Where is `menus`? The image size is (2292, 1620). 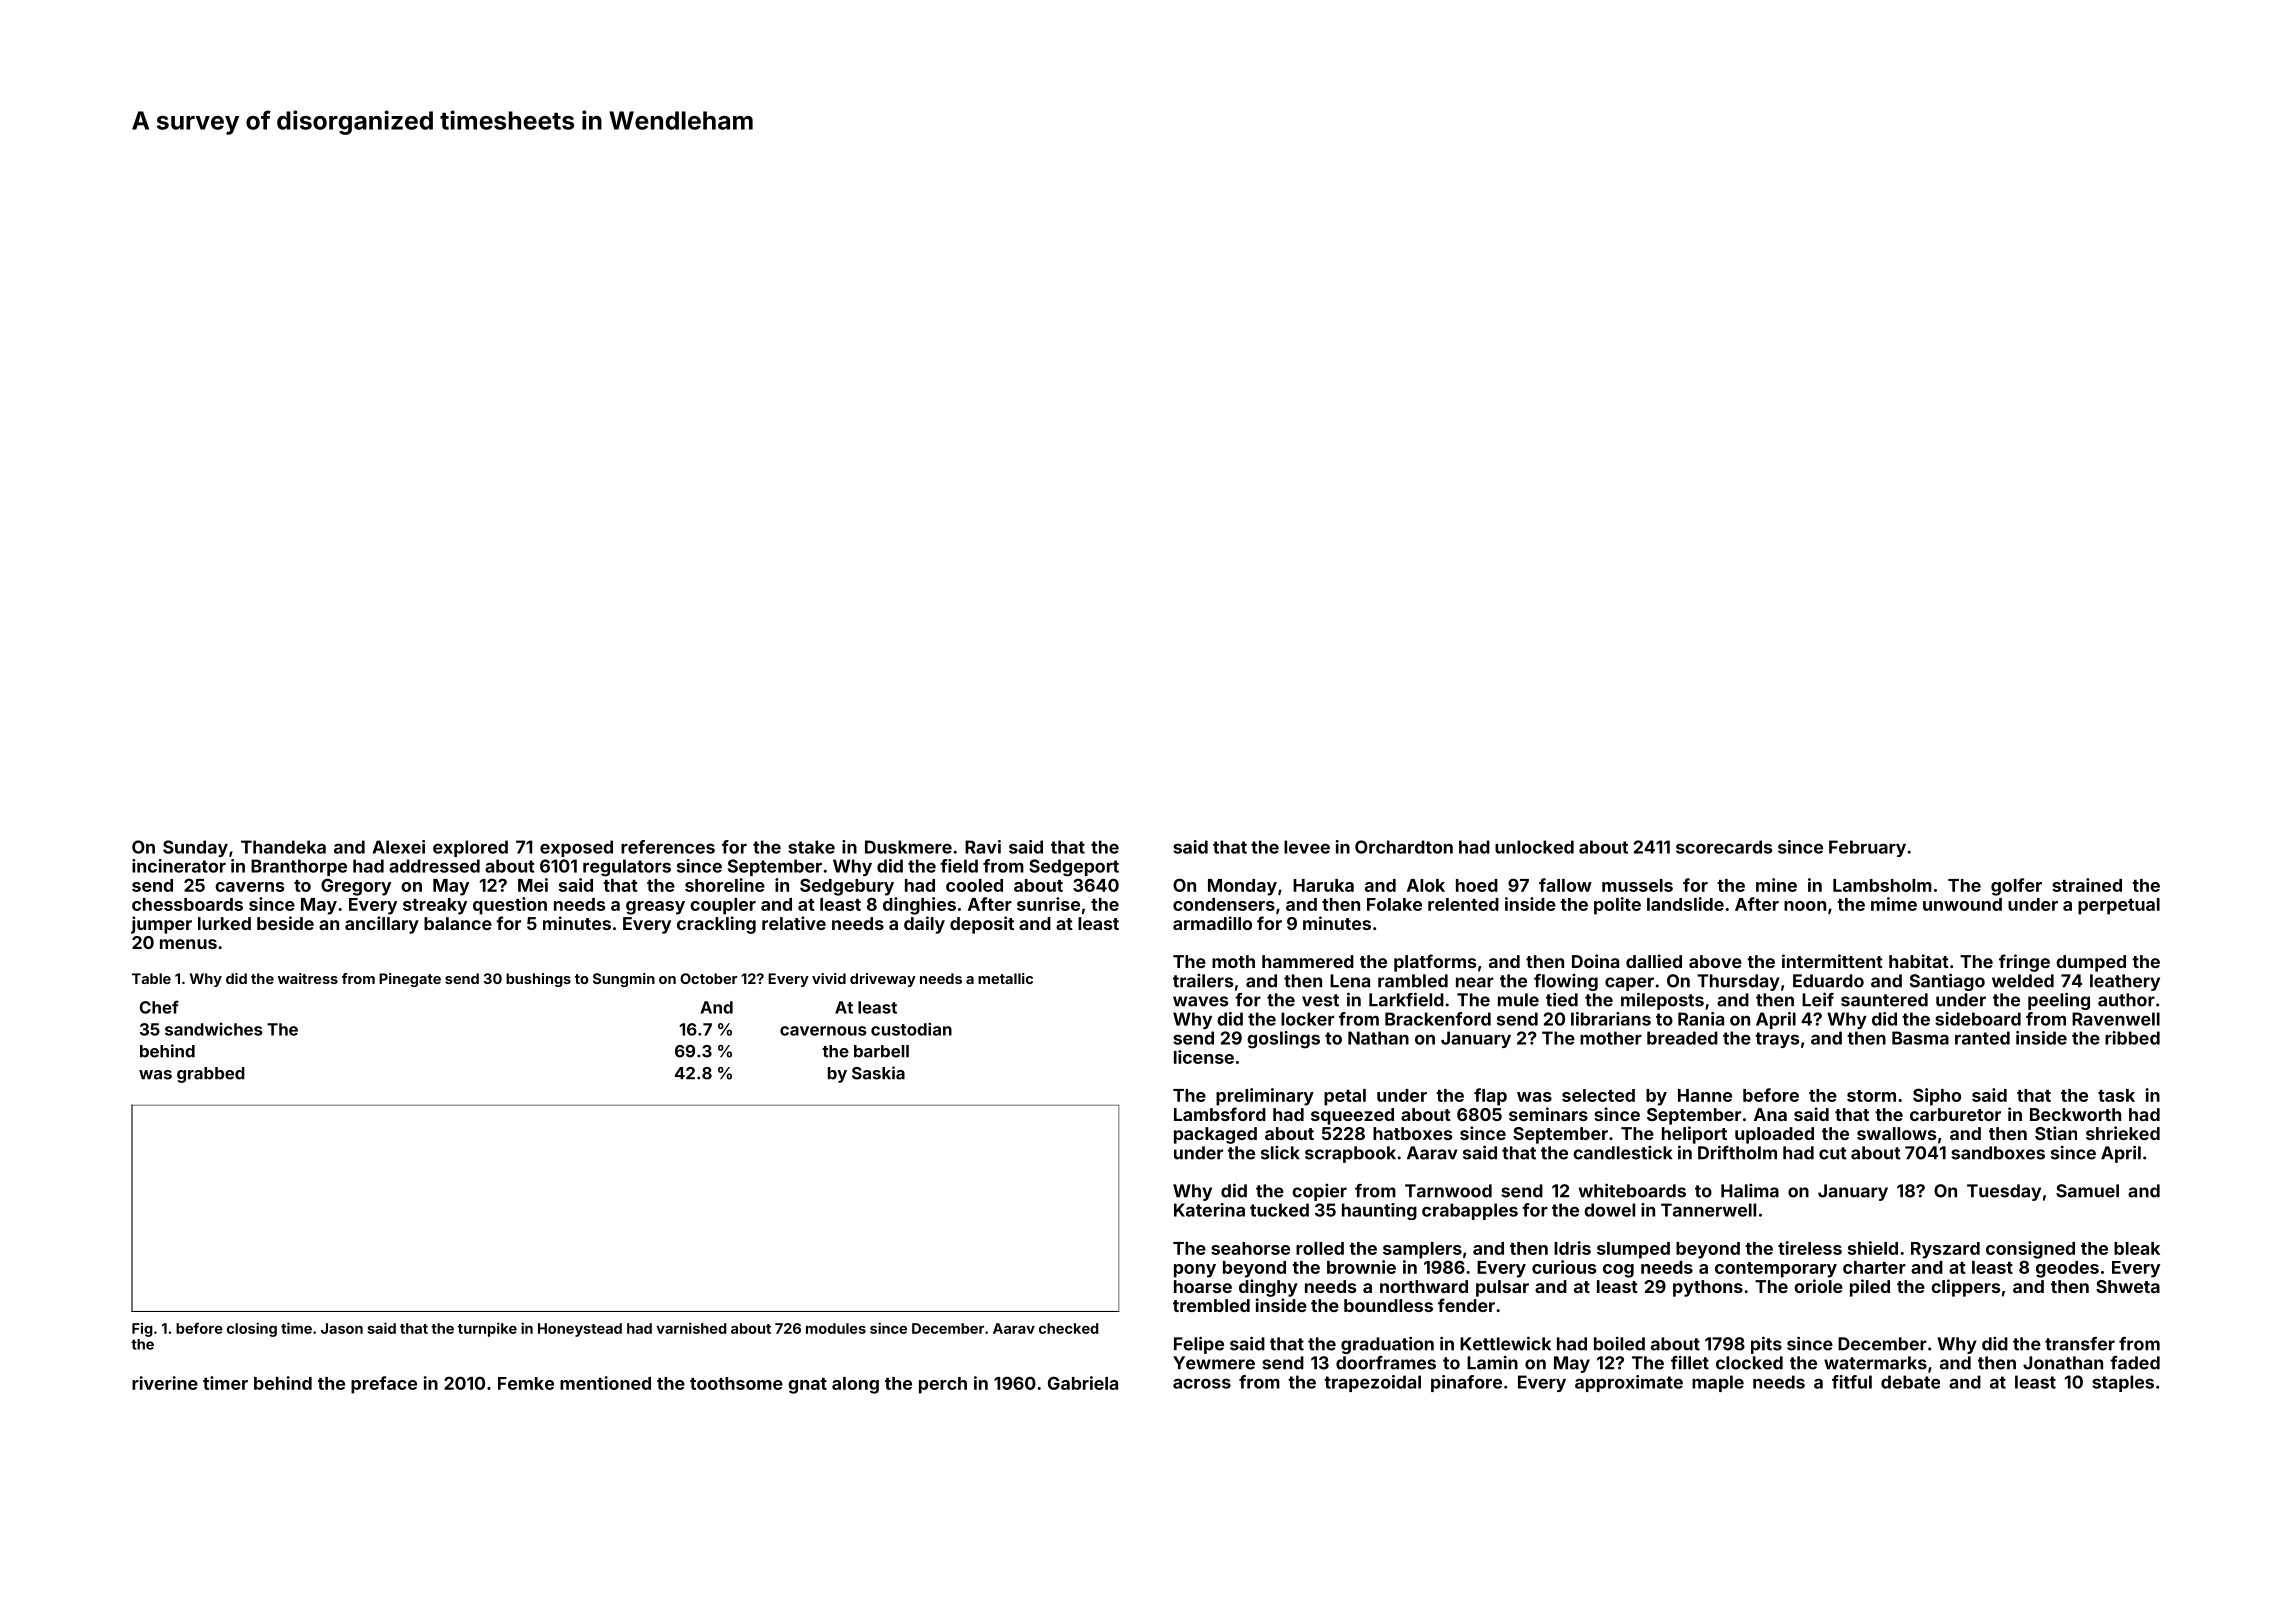 menus is located at coordinates (188, 944).
